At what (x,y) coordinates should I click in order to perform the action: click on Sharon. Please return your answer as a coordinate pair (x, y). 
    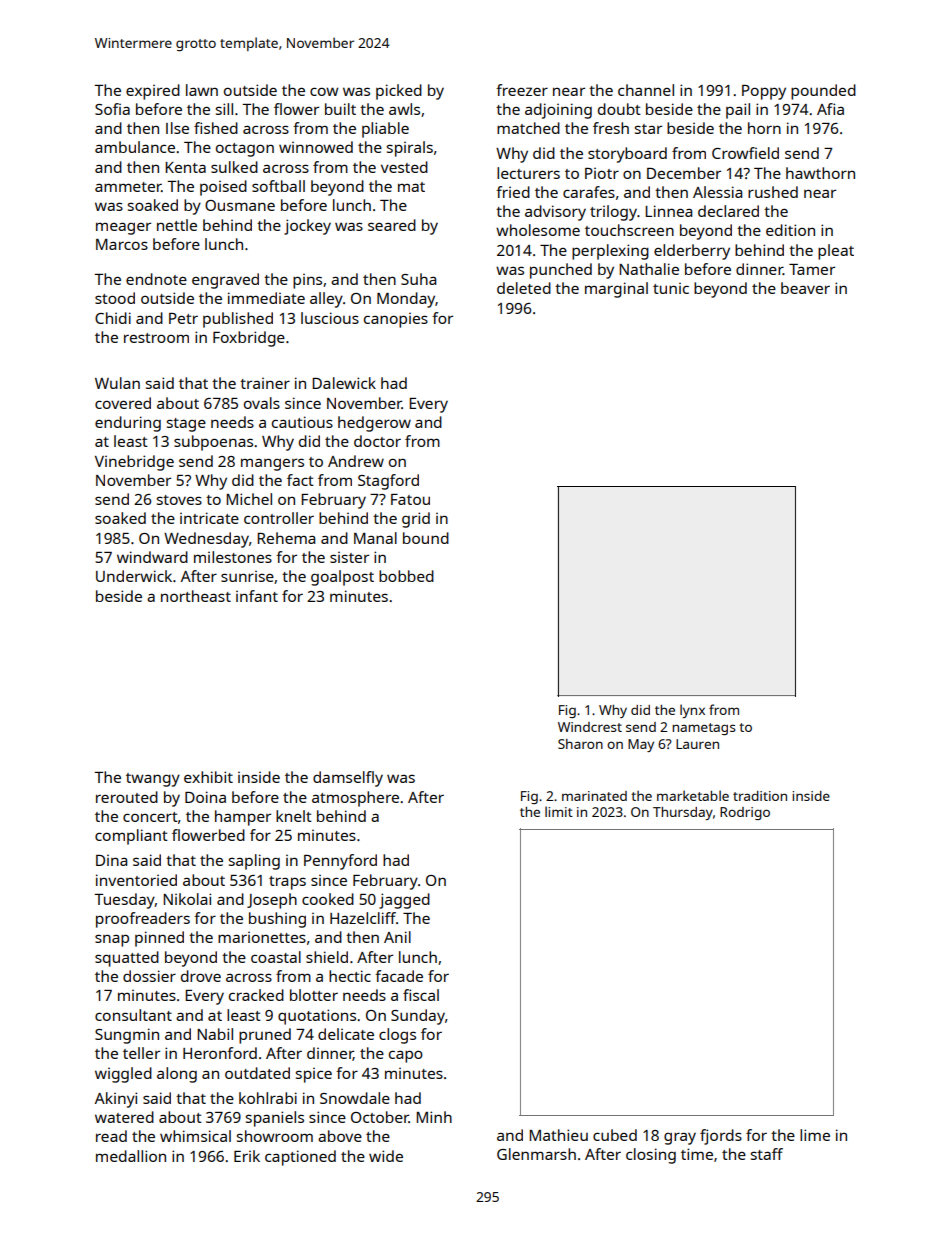
    Looking at the image, I should click on (580, 744).
